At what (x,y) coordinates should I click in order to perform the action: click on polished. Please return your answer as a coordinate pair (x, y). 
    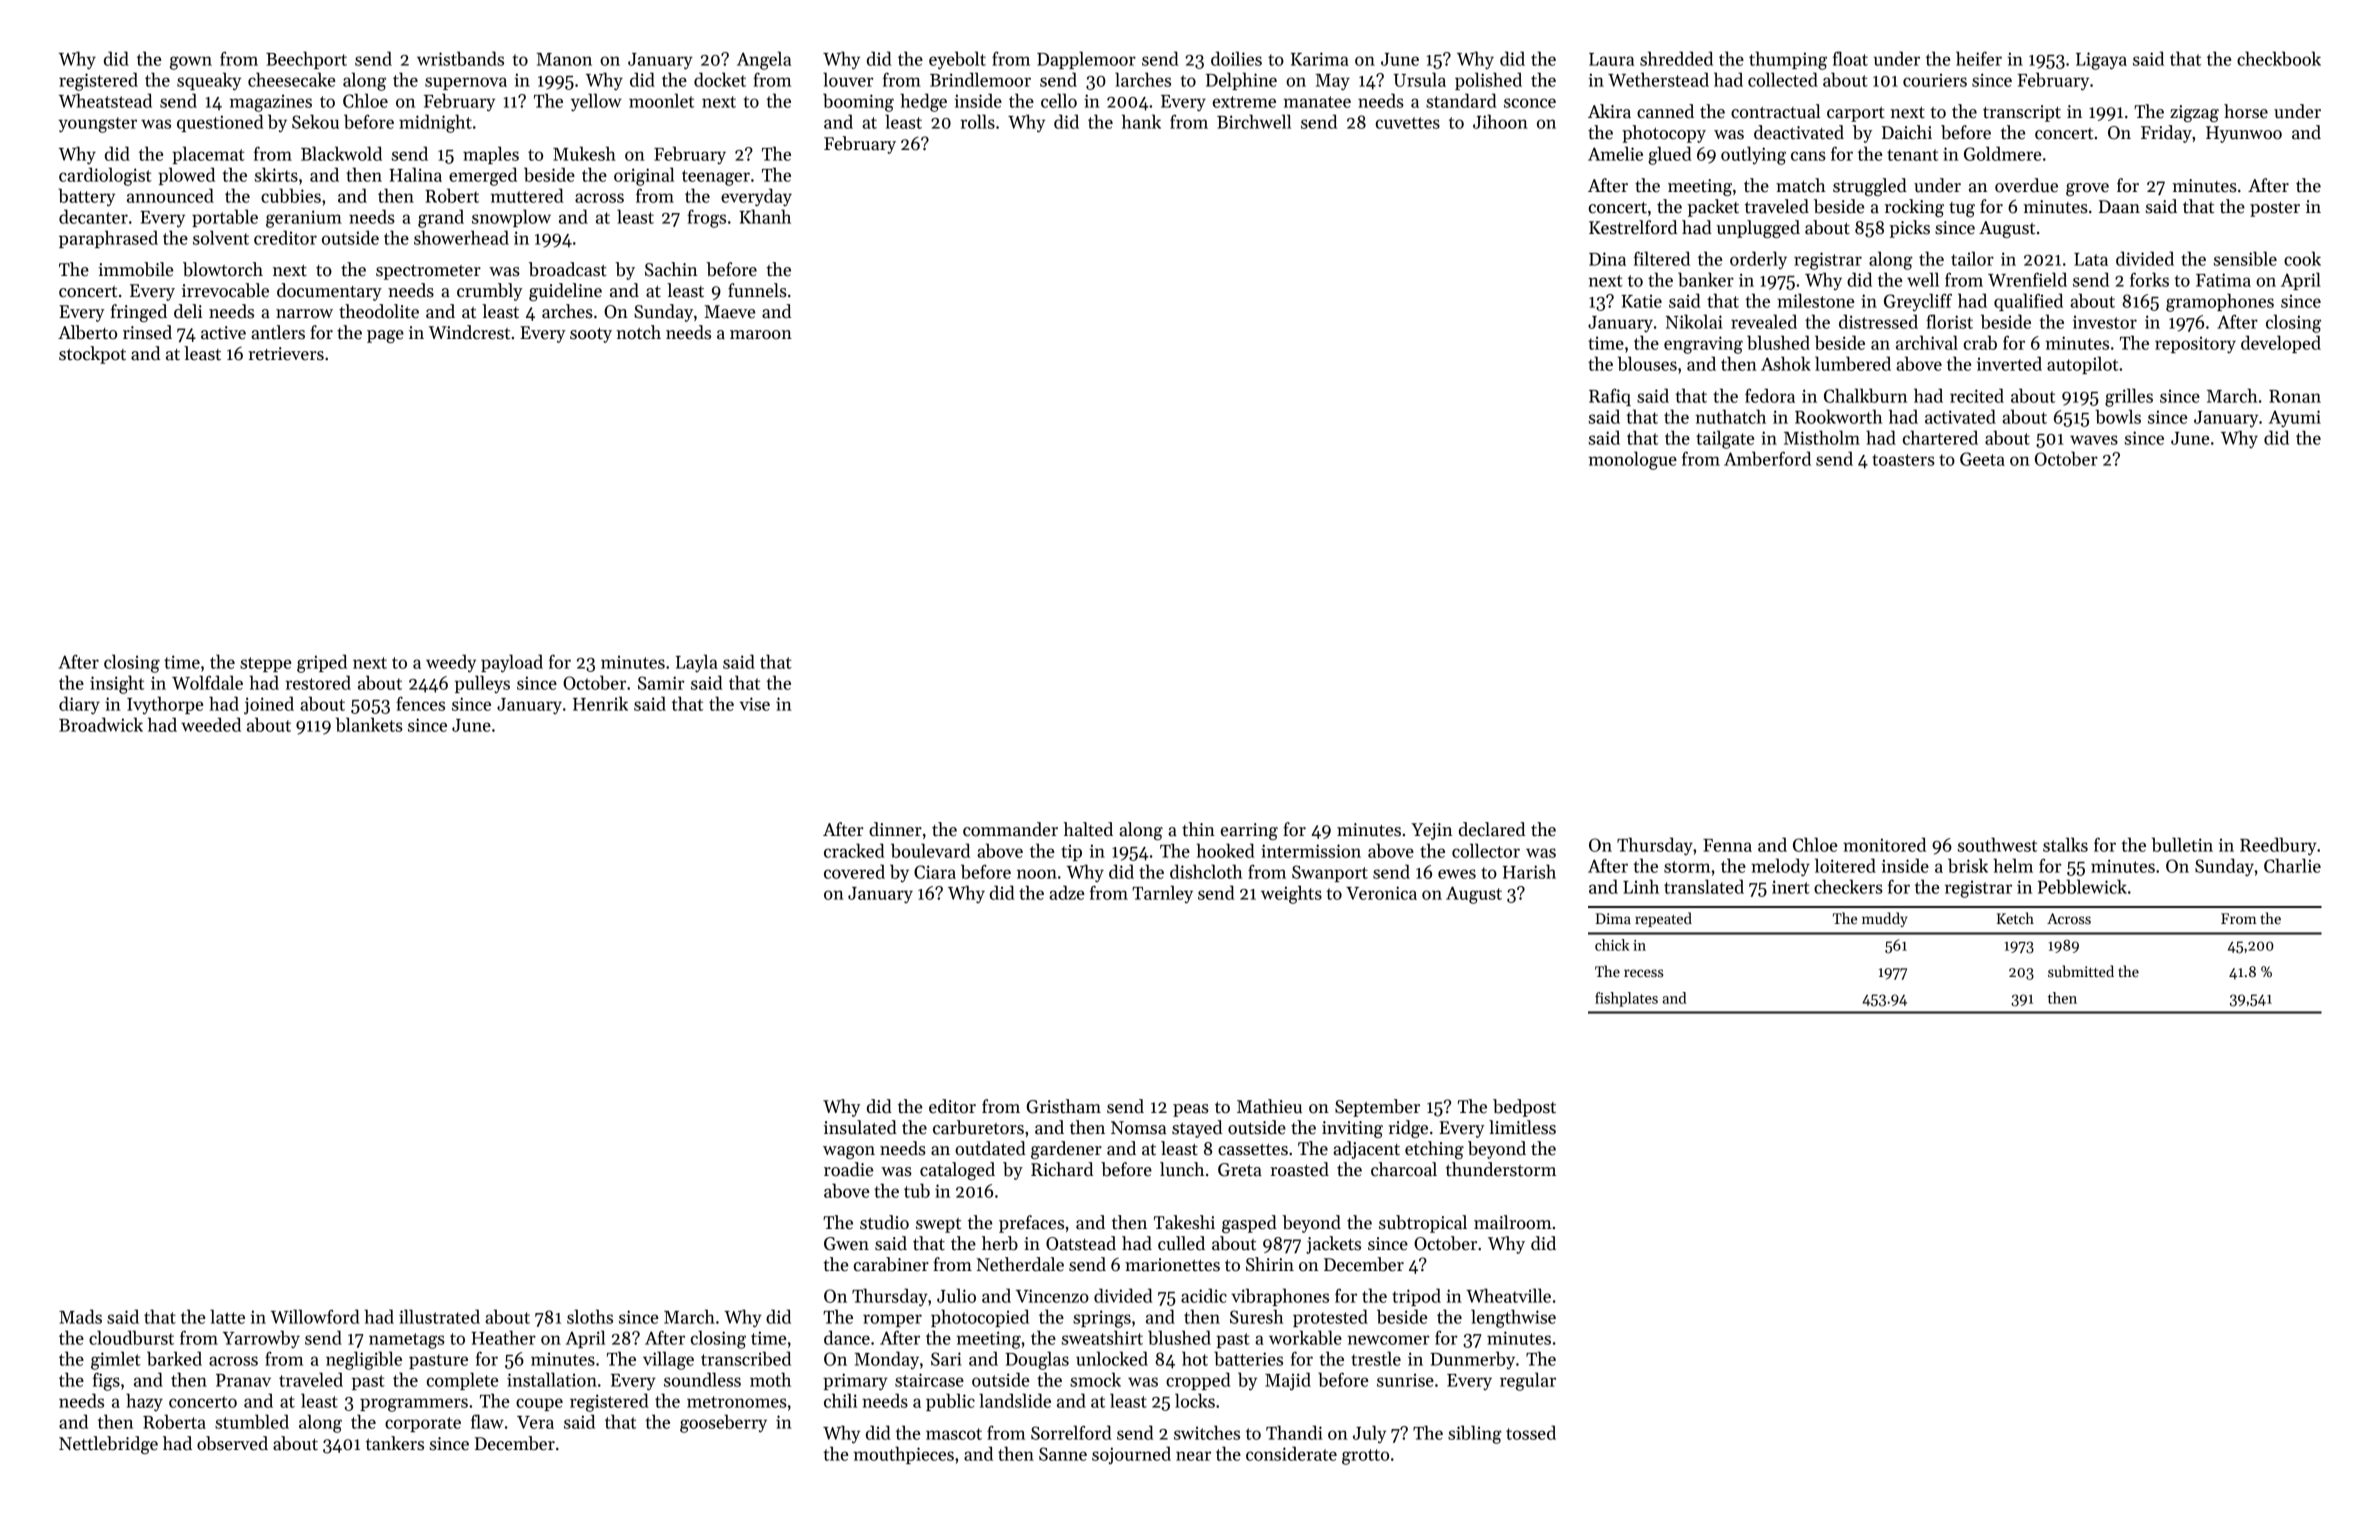
    Looking at the image, I should click on (1488, 81).
